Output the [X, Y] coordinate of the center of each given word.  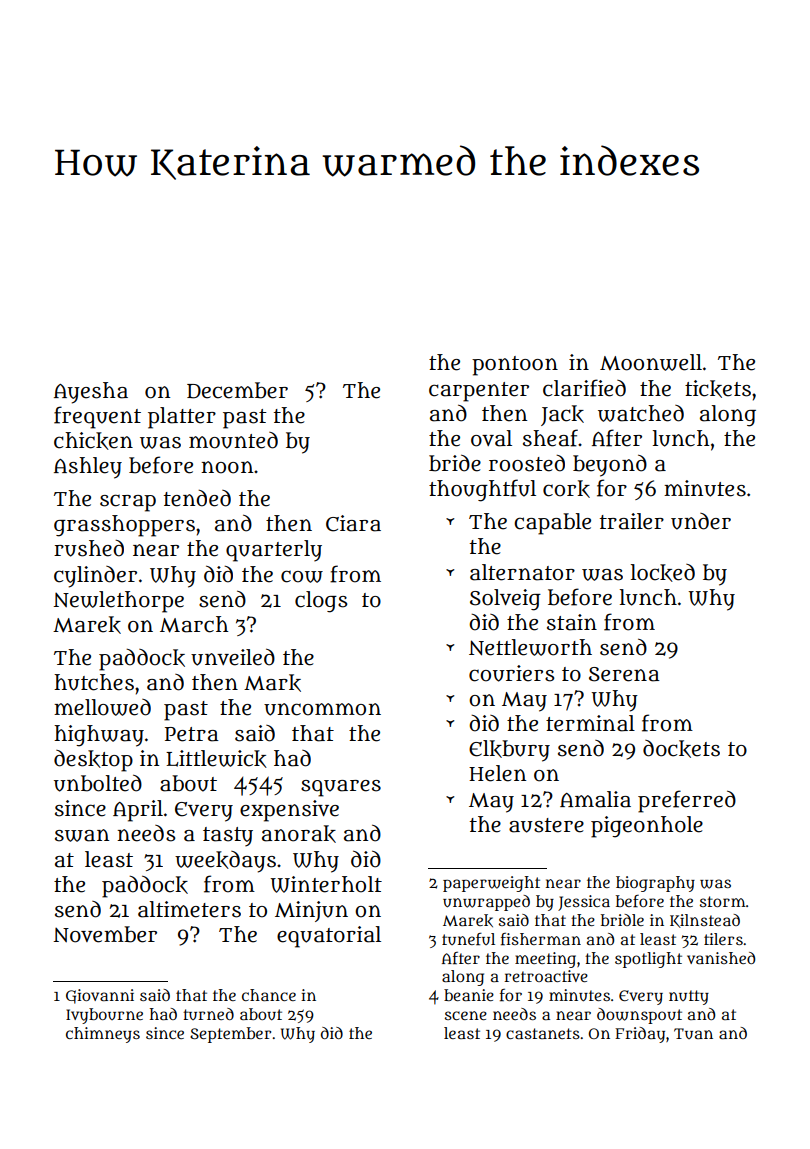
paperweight [491, 884]
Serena [624, 674]
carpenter [479, 392]
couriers [511, 673]
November [105, 934]
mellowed [102, 707]
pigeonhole [647, 827]
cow [302, 576]
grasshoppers [124, 526]
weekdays [225, 862]
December [237, 390]
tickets [718, 389]
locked [663, 573]
